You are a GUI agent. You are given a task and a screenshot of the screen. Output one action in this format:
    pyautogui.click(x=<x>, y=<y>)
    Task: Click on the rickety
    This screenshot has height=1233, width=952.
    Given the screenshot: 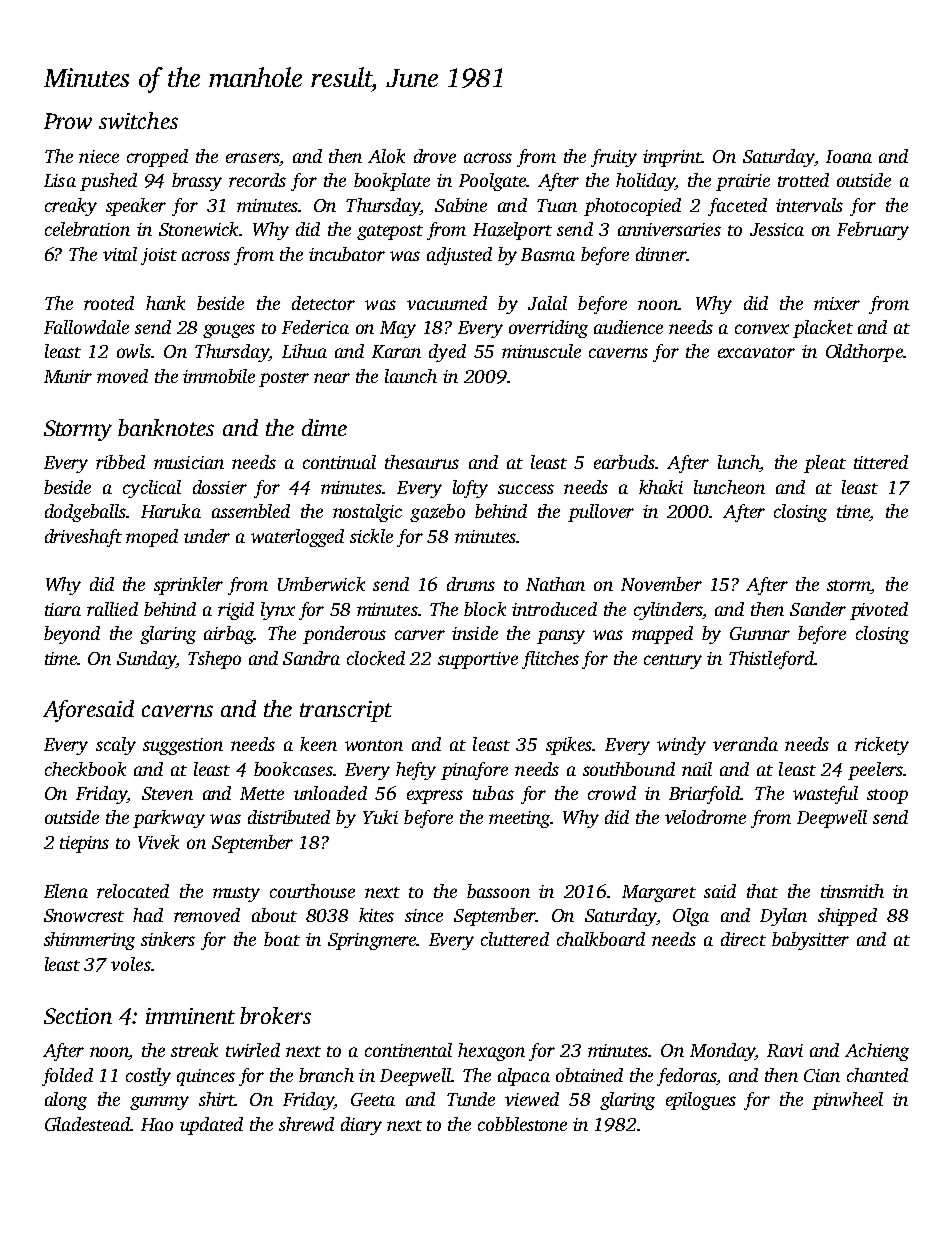 What is the action you would take?
    pyautogui.click(x=882, y=746)
